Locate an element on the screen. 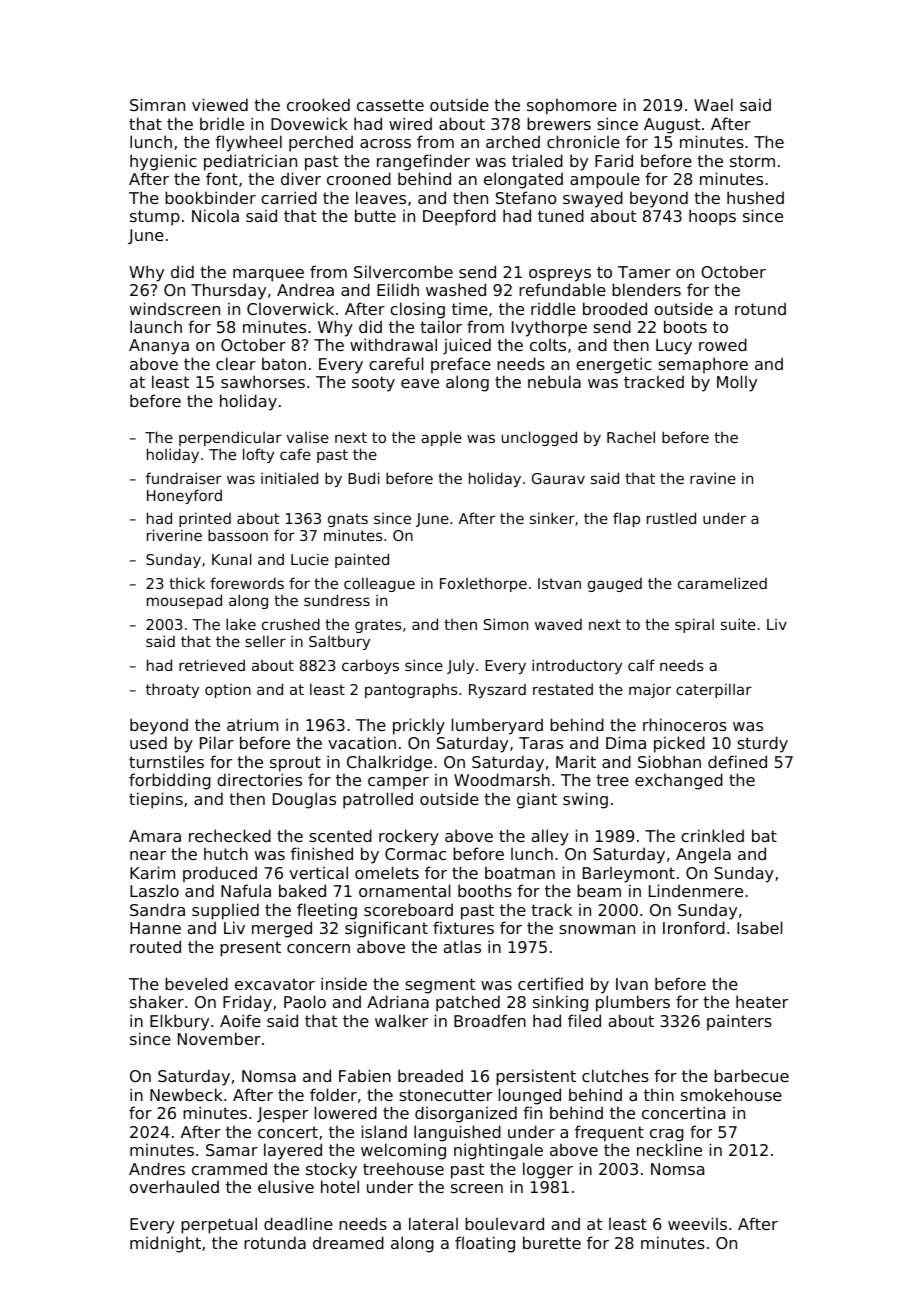 The width and height of the screenshot is (924, 1314). Andres is located at coordinates (157, 1168).
